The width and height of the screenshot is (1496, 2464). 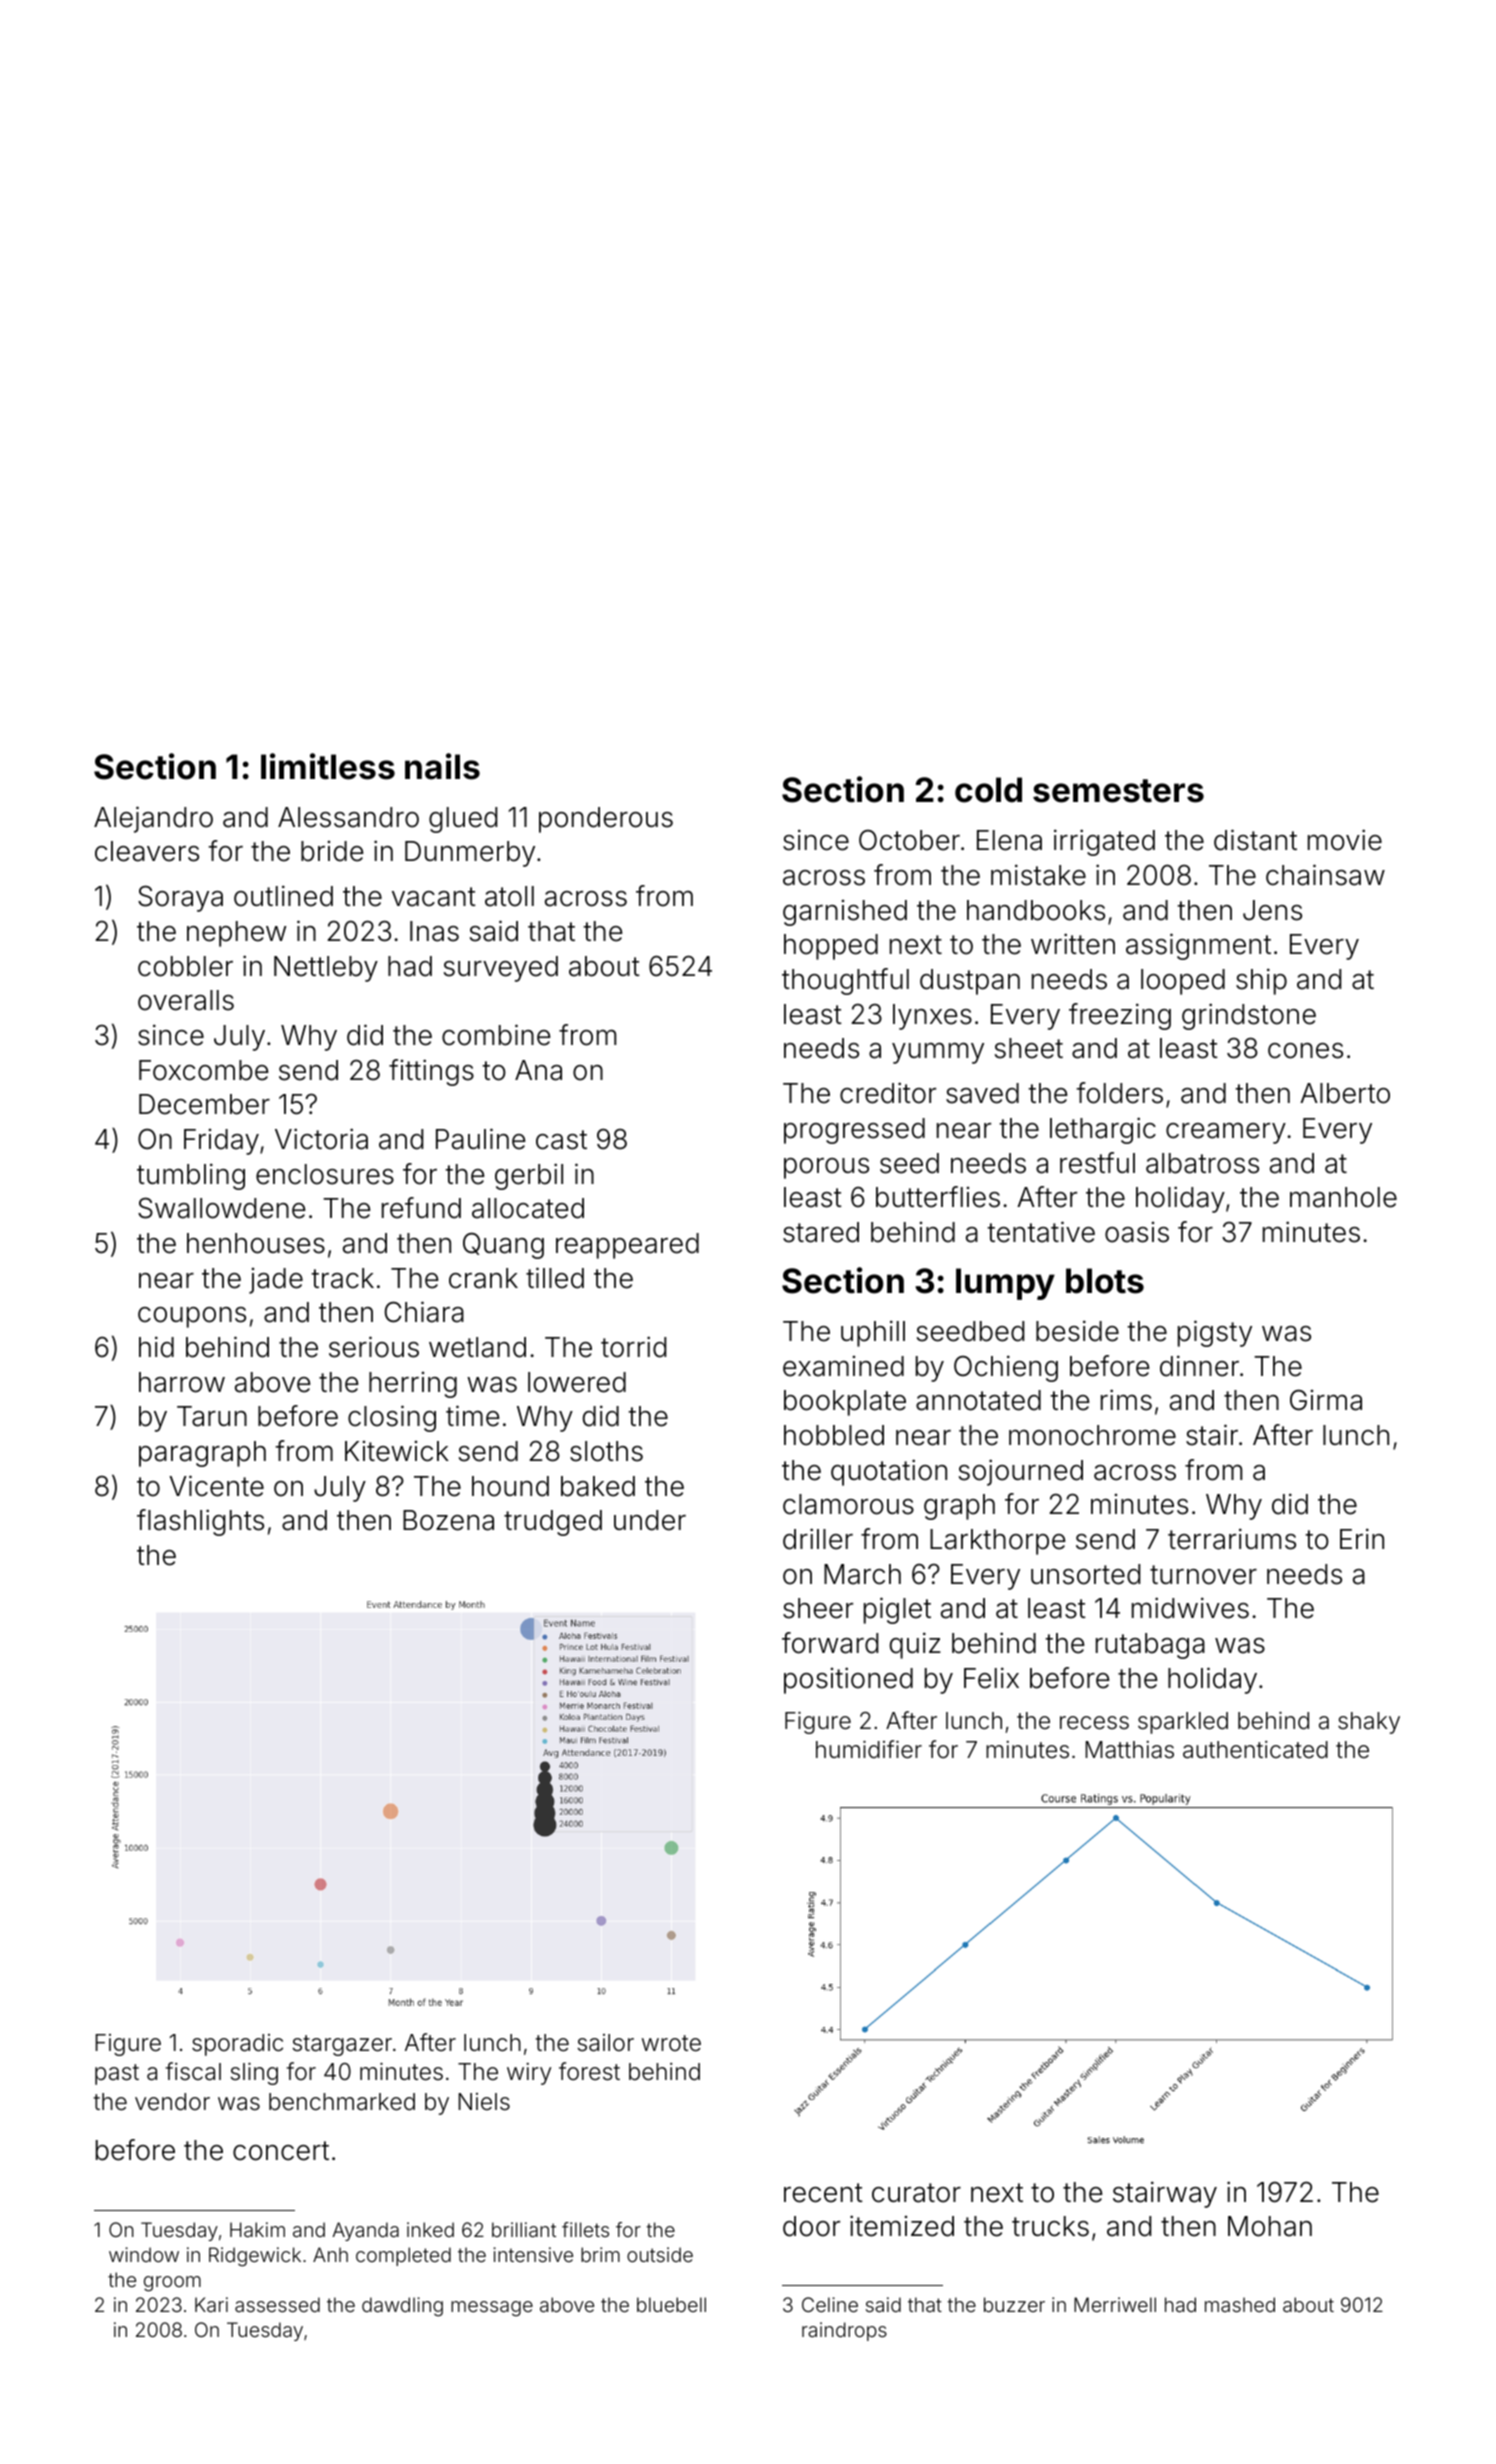 What do you see at coordinates (1270, 2226) in the screenshot?
I see `Mohan` at bounding box center [1270, 2226].
